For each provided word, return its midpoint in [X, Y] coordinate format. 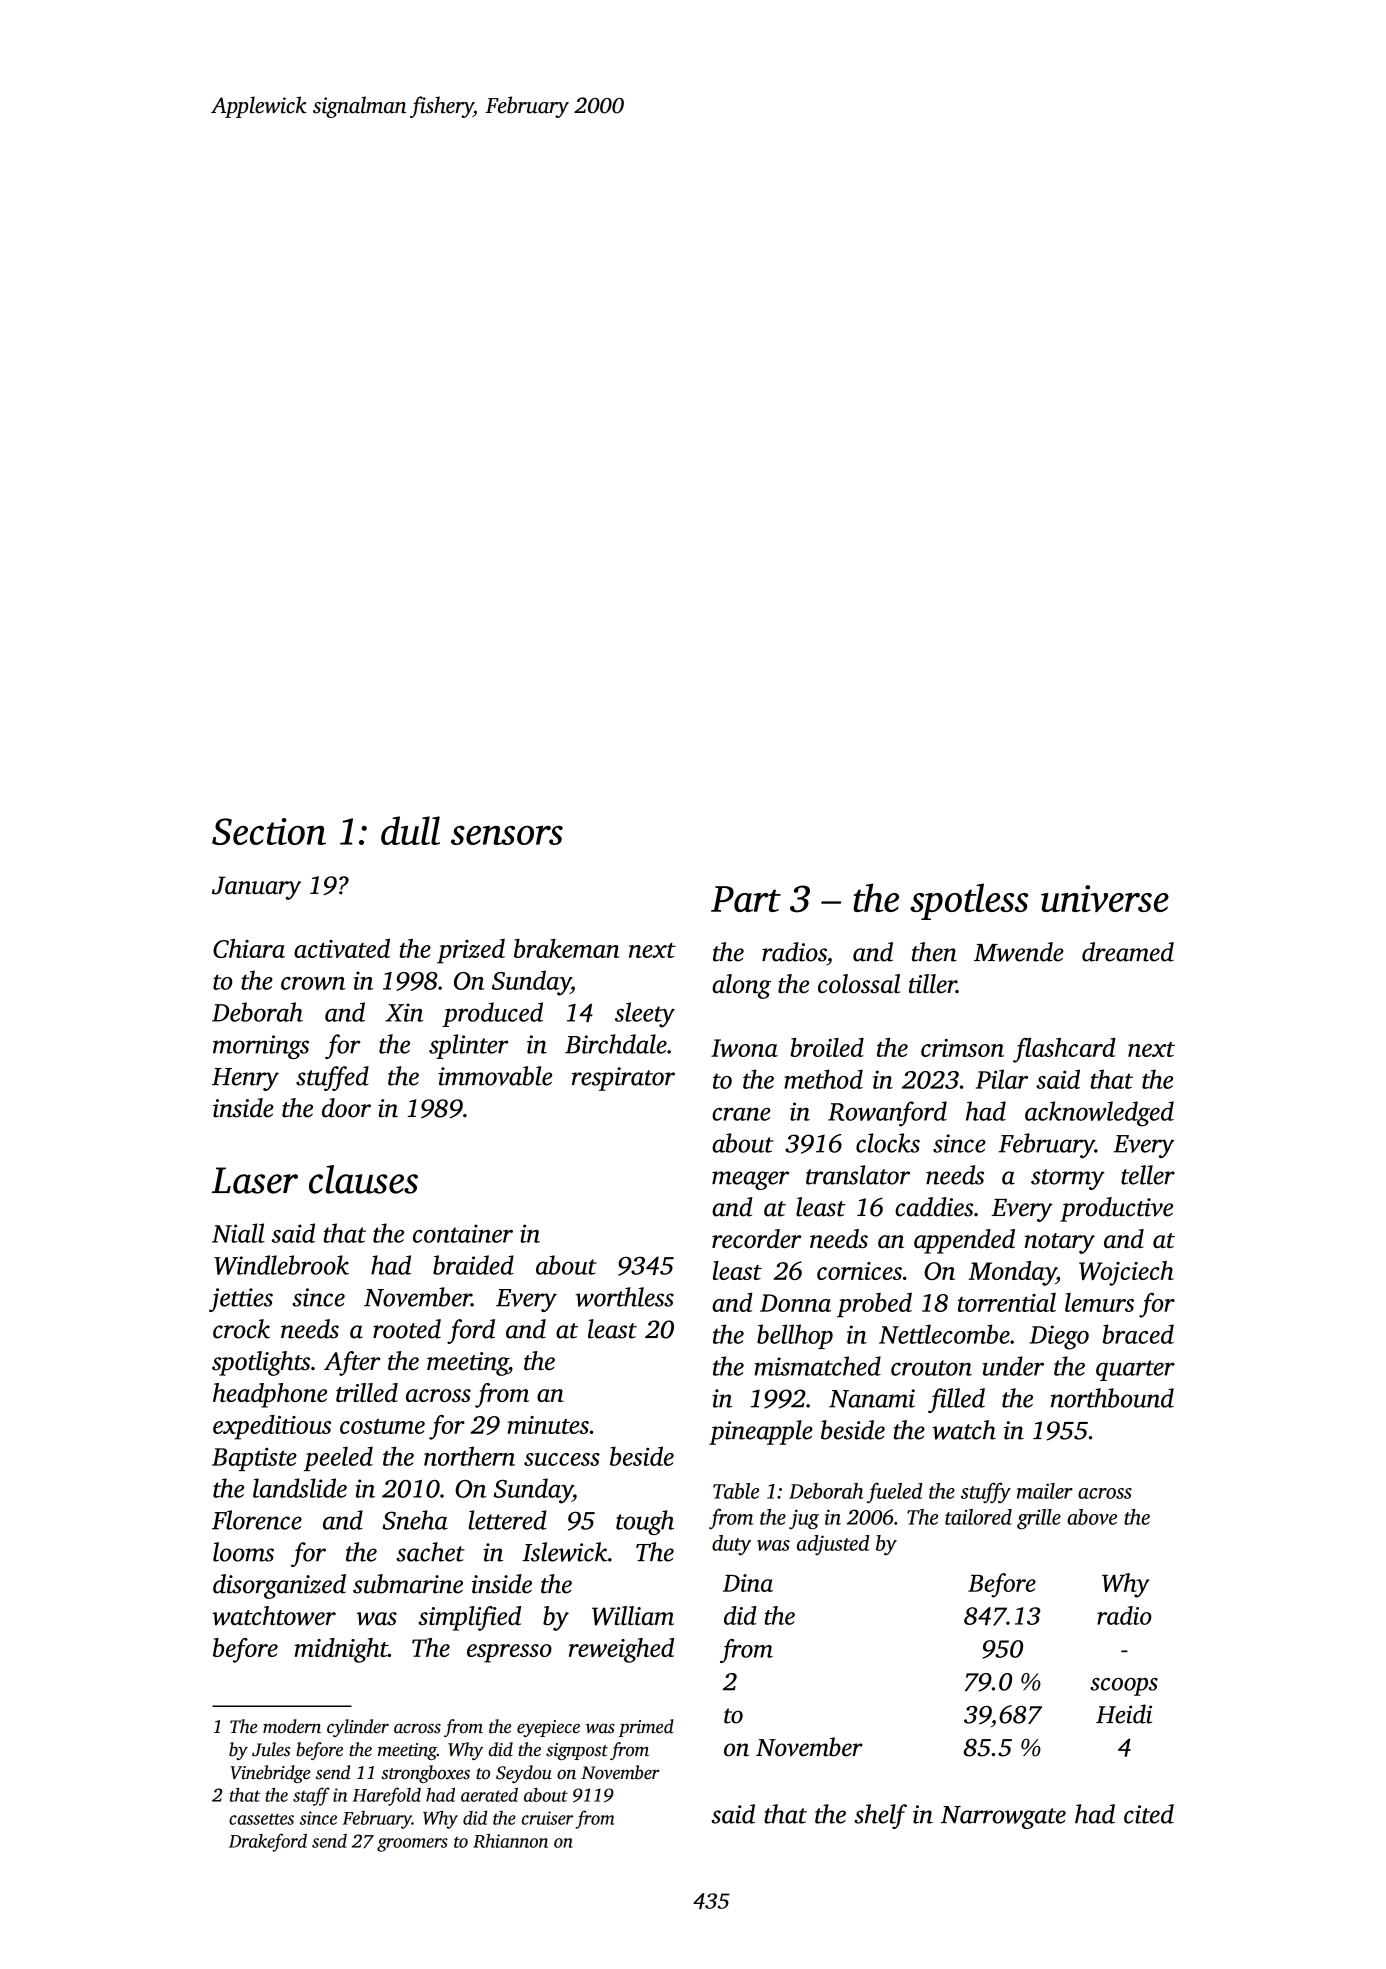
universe [1105, 898]
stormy [1068, 1179]
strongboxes [425, 1774]
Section [269, 831]
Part [746, 899]
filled [956, 1400]
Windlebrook [281, 1265]
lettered [508, 1520]
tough [645, 1522]
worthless [624, 1297]
